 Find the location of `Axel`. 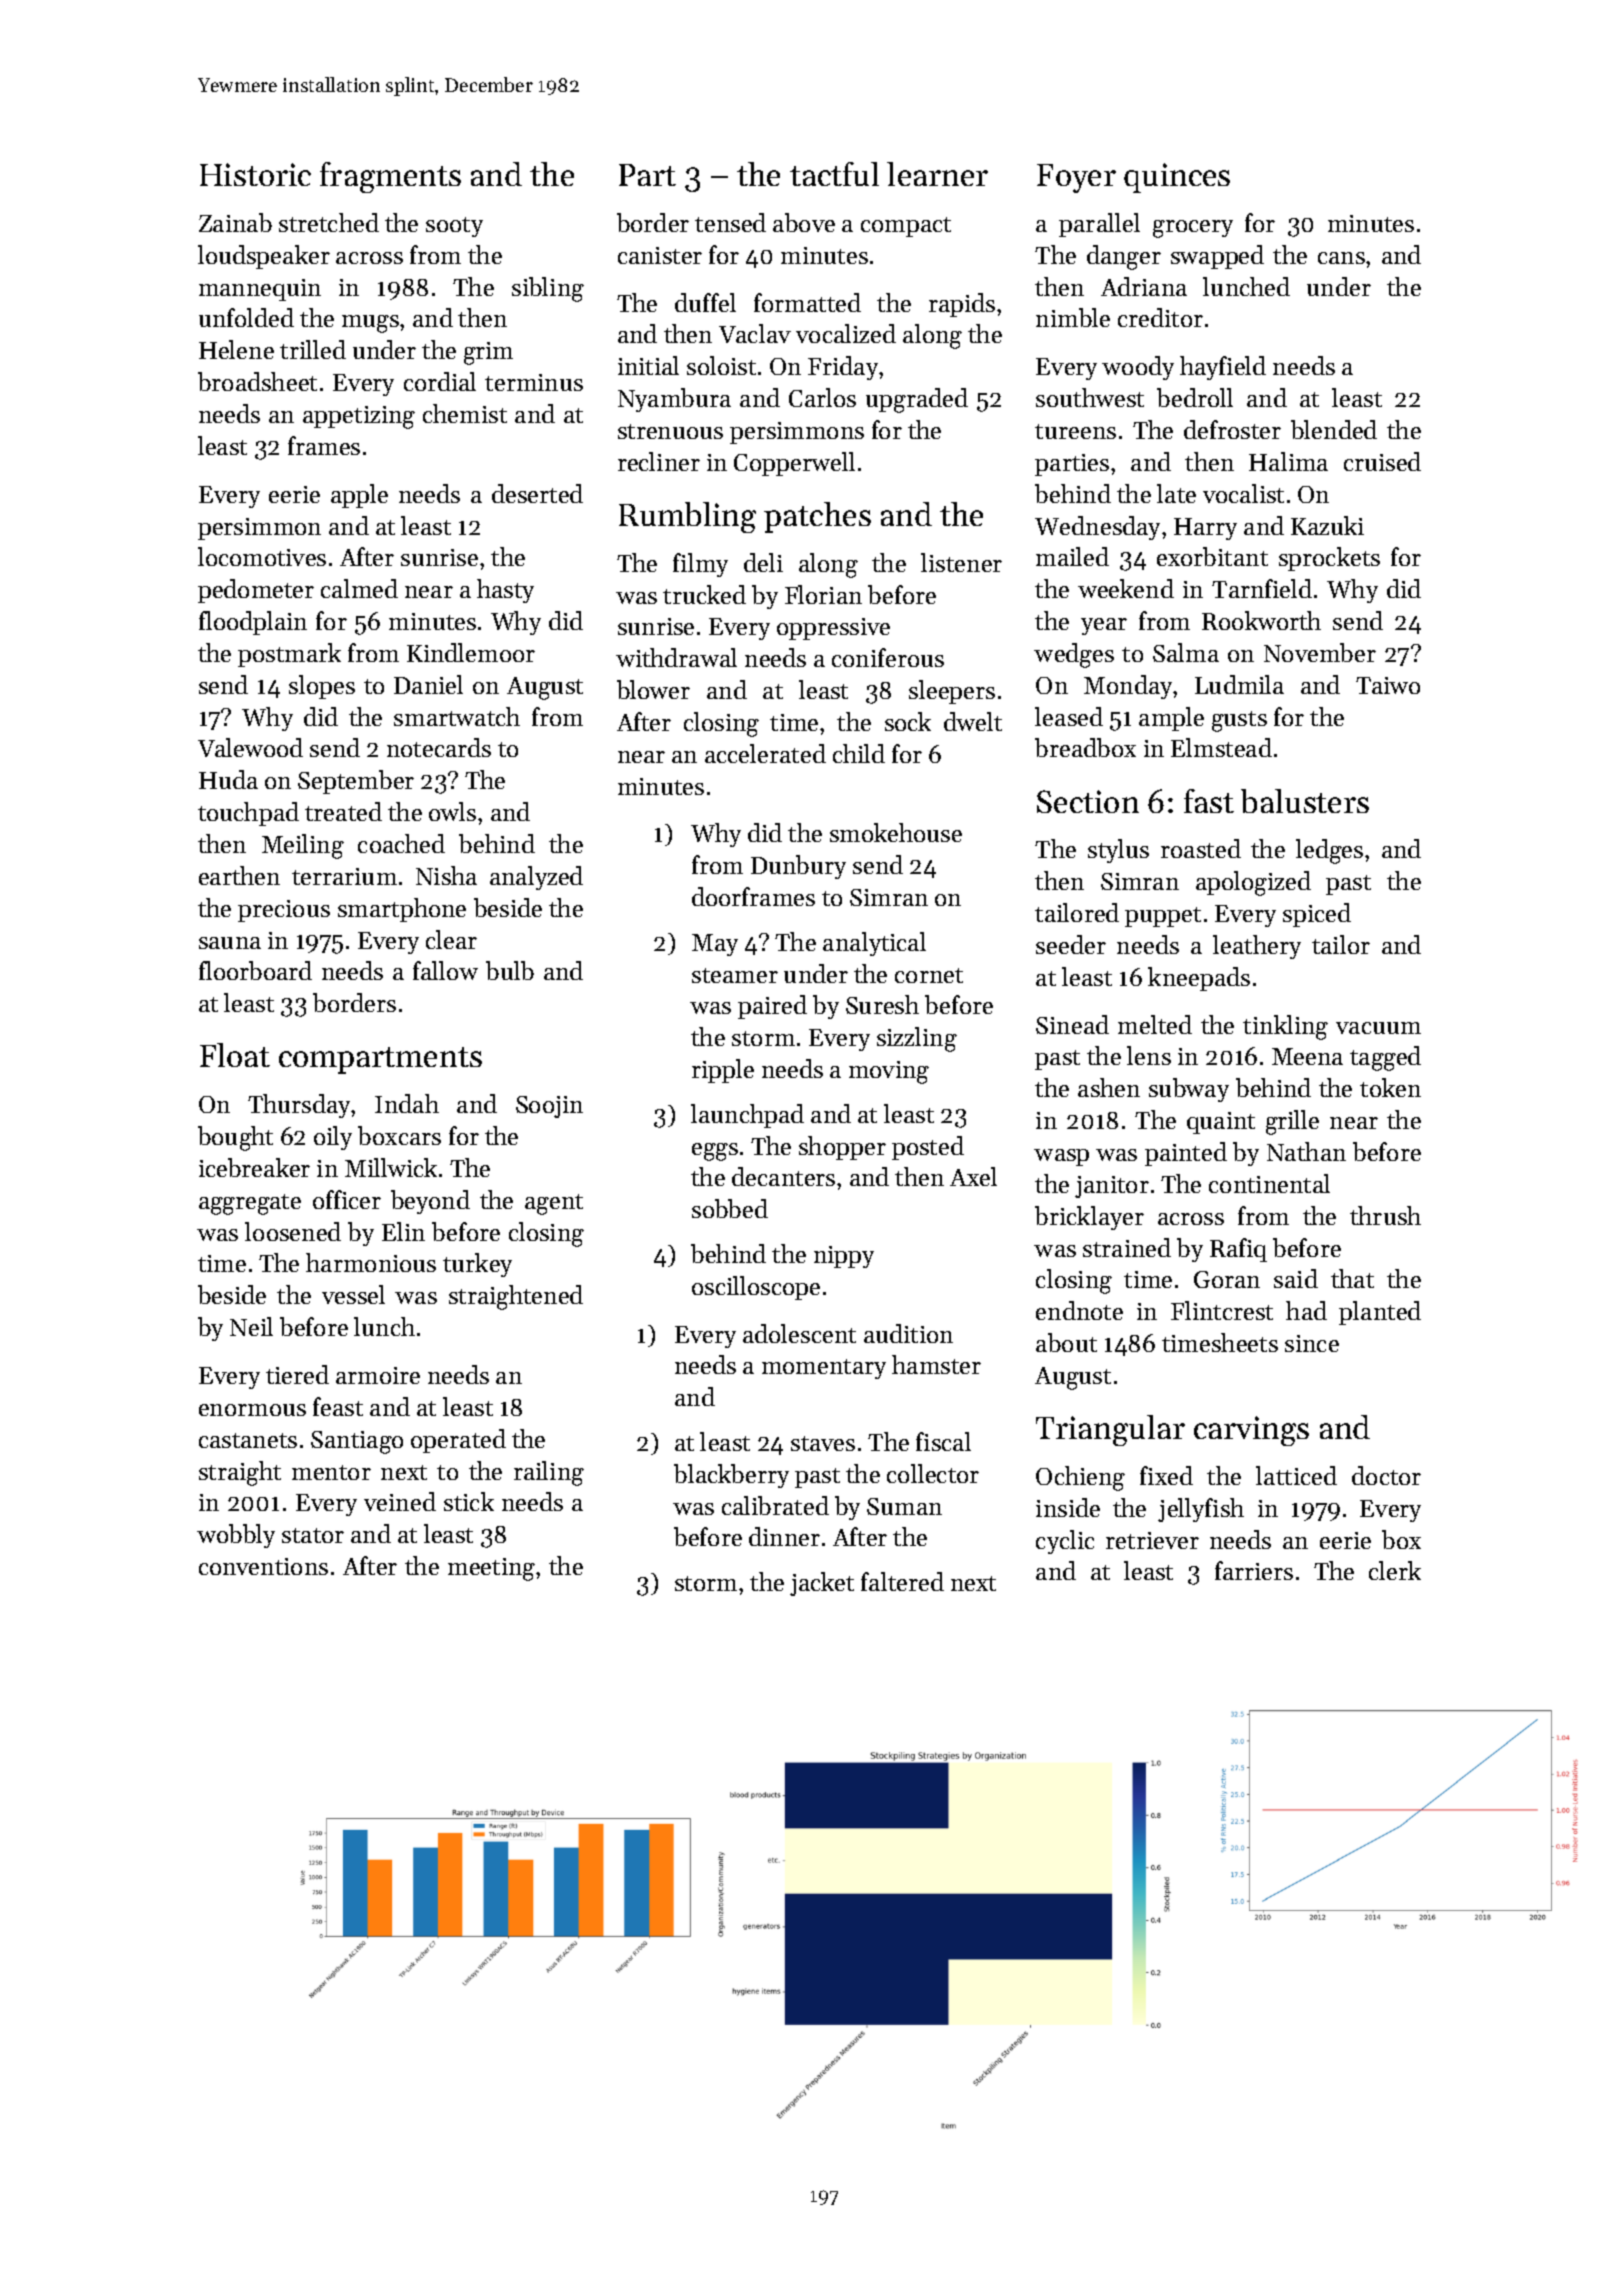

Axel is located at coordinates (973, 1176).
